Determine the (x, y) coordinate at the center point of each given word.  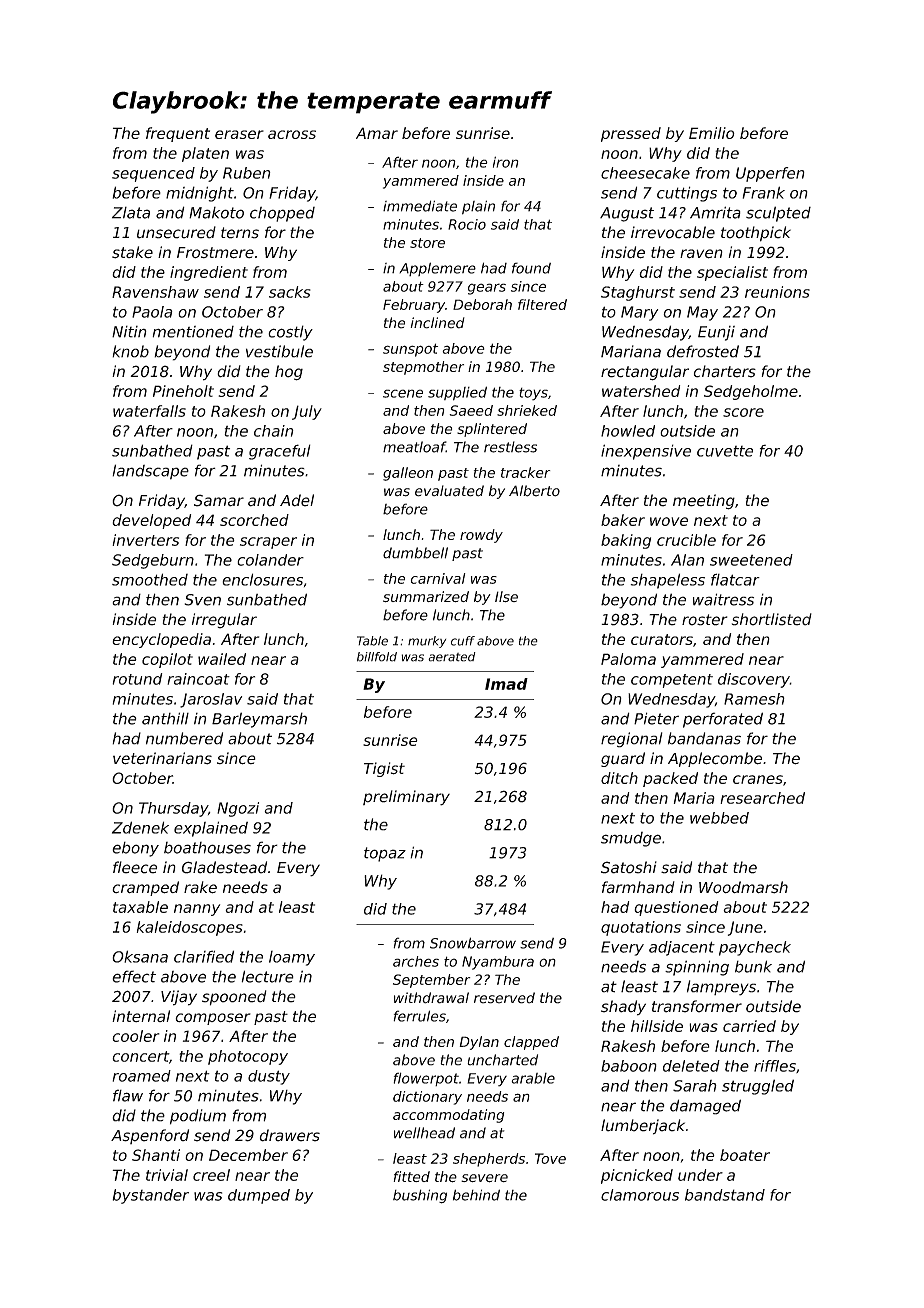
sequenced (153, 174)
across (292, 134)
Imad (506, 684)
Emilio (712, 133)
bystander (150, 1196)
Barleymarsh (259, 720)
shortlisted (772, 619)
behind (476, 1195)
